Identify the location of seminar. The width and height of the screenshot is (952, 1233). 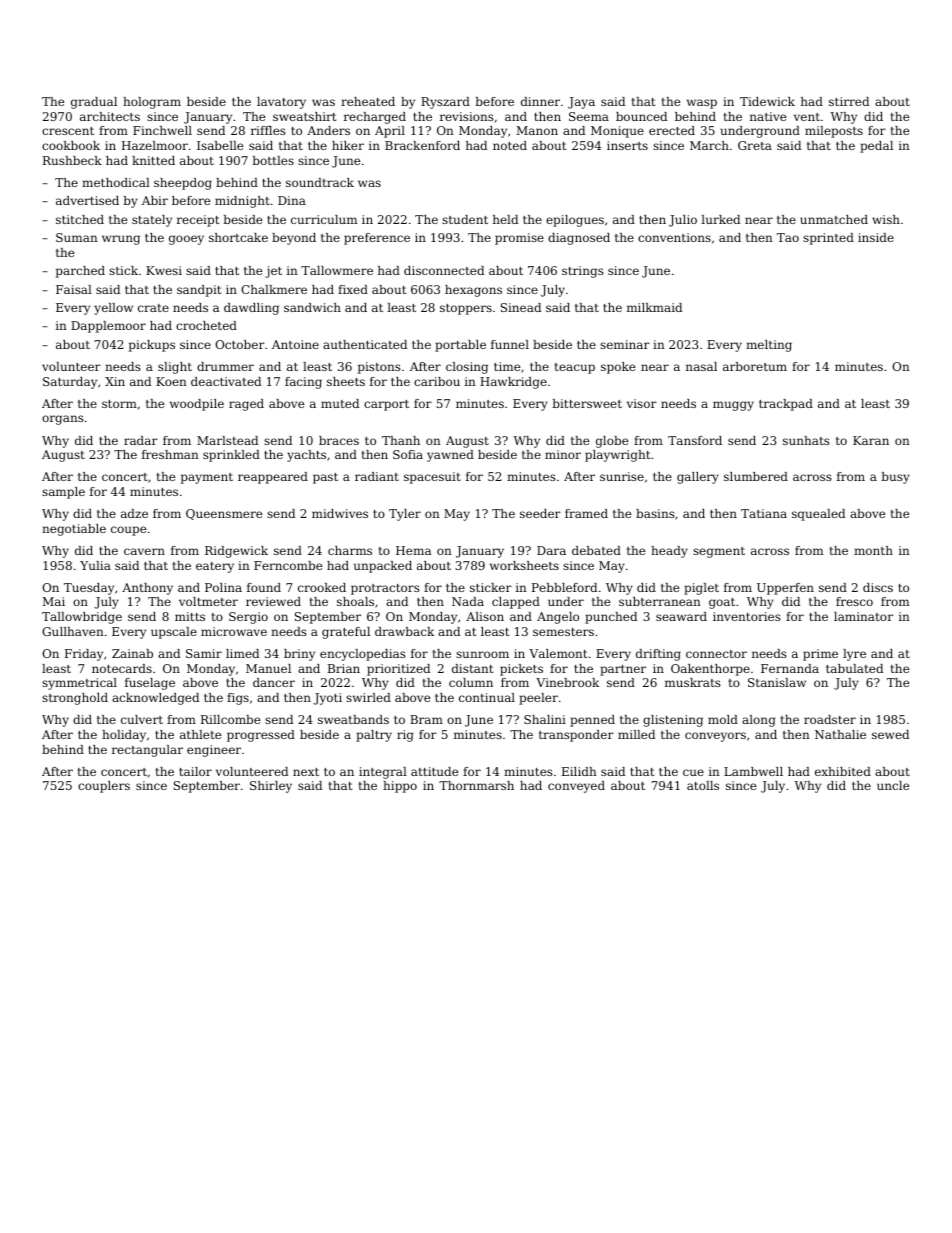
(625, 344).
